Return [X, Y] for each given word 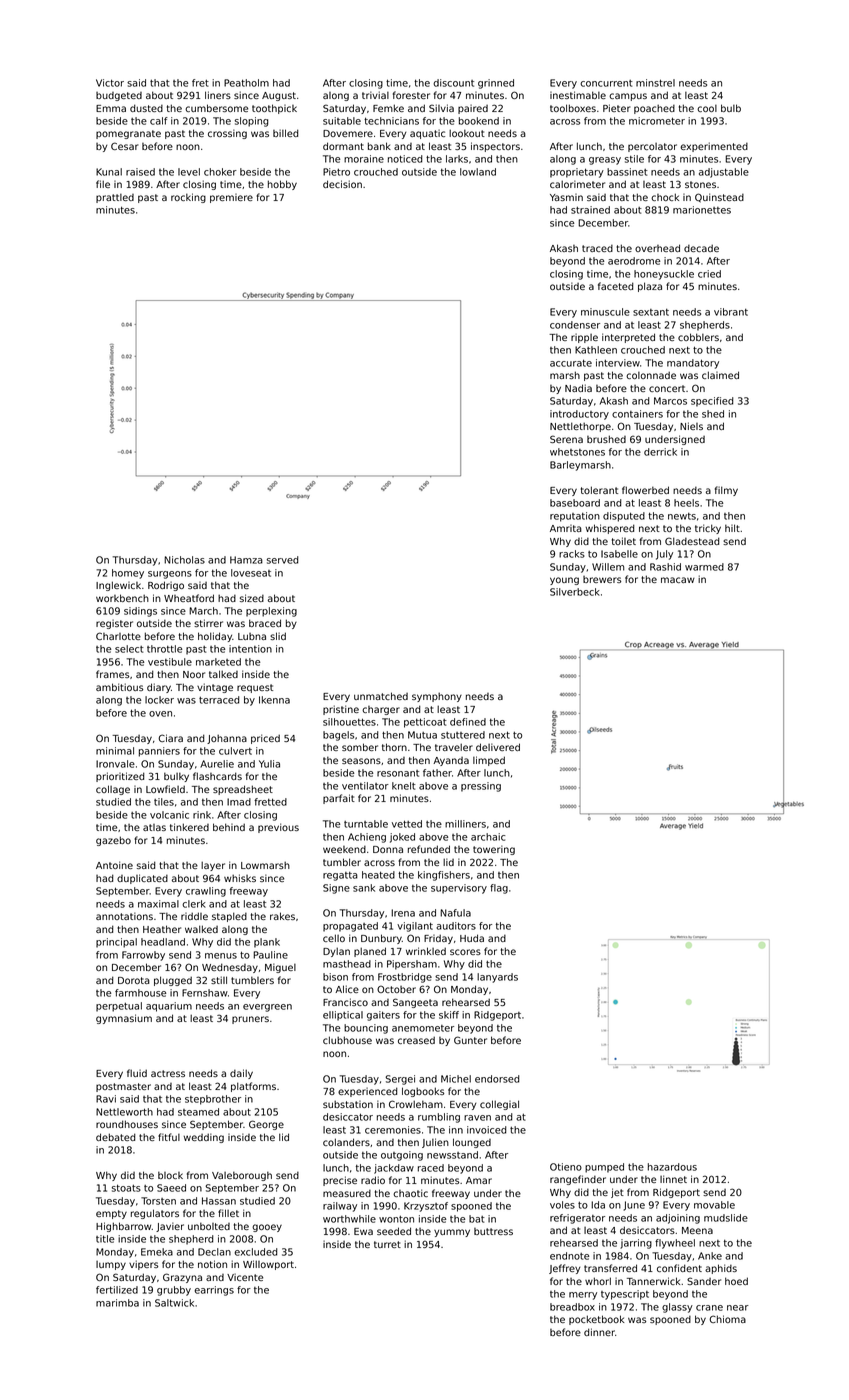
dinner [599, 1332]
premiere [231, 198]
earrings [214, 1291]
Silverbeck [575, 592]
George [266, 1125]
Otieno [566, 1167]
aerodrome [634, 261]
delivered [498, 747]
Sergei [400, 1080]
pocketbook [597, 1320]
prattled [115, 198]
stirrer [208, 623]
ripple [584, 338]
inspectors [495, 147]
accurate [571, 363]
